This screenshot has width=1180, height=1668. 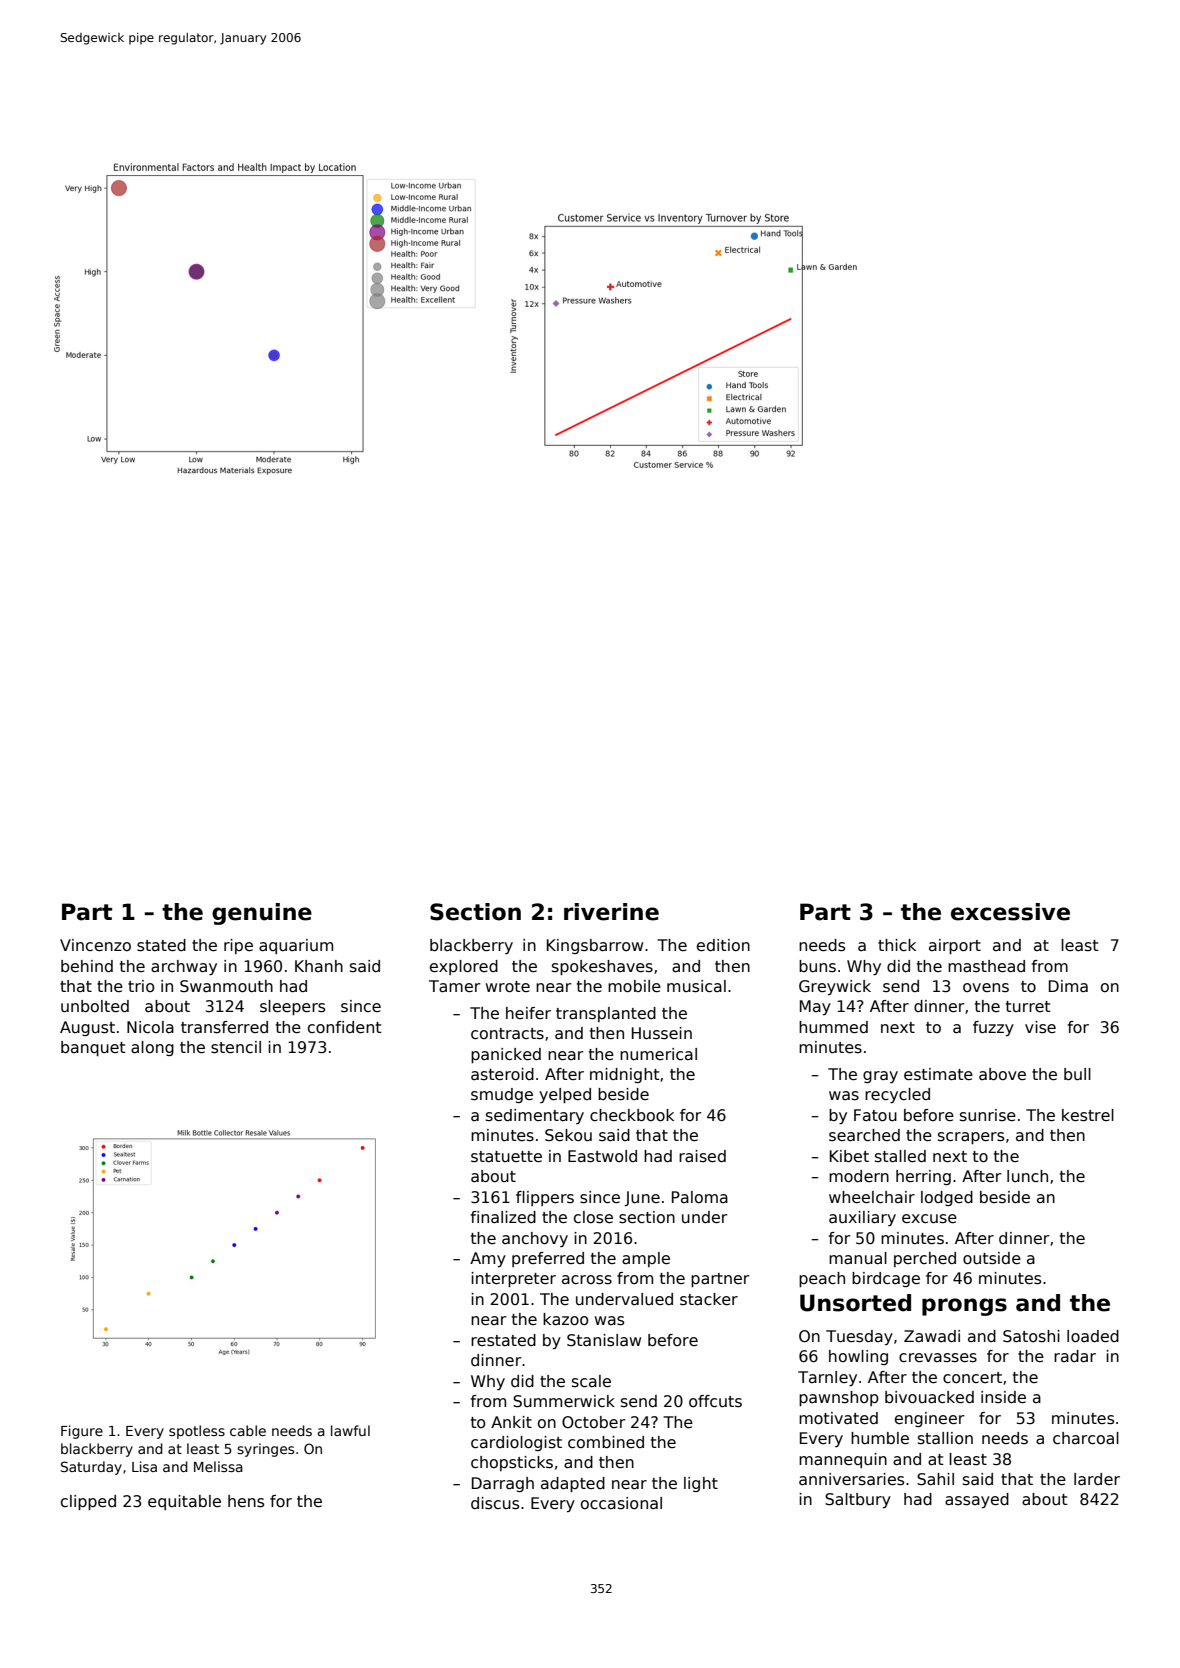 I want to click on close, so click(x=593, y=1217).
